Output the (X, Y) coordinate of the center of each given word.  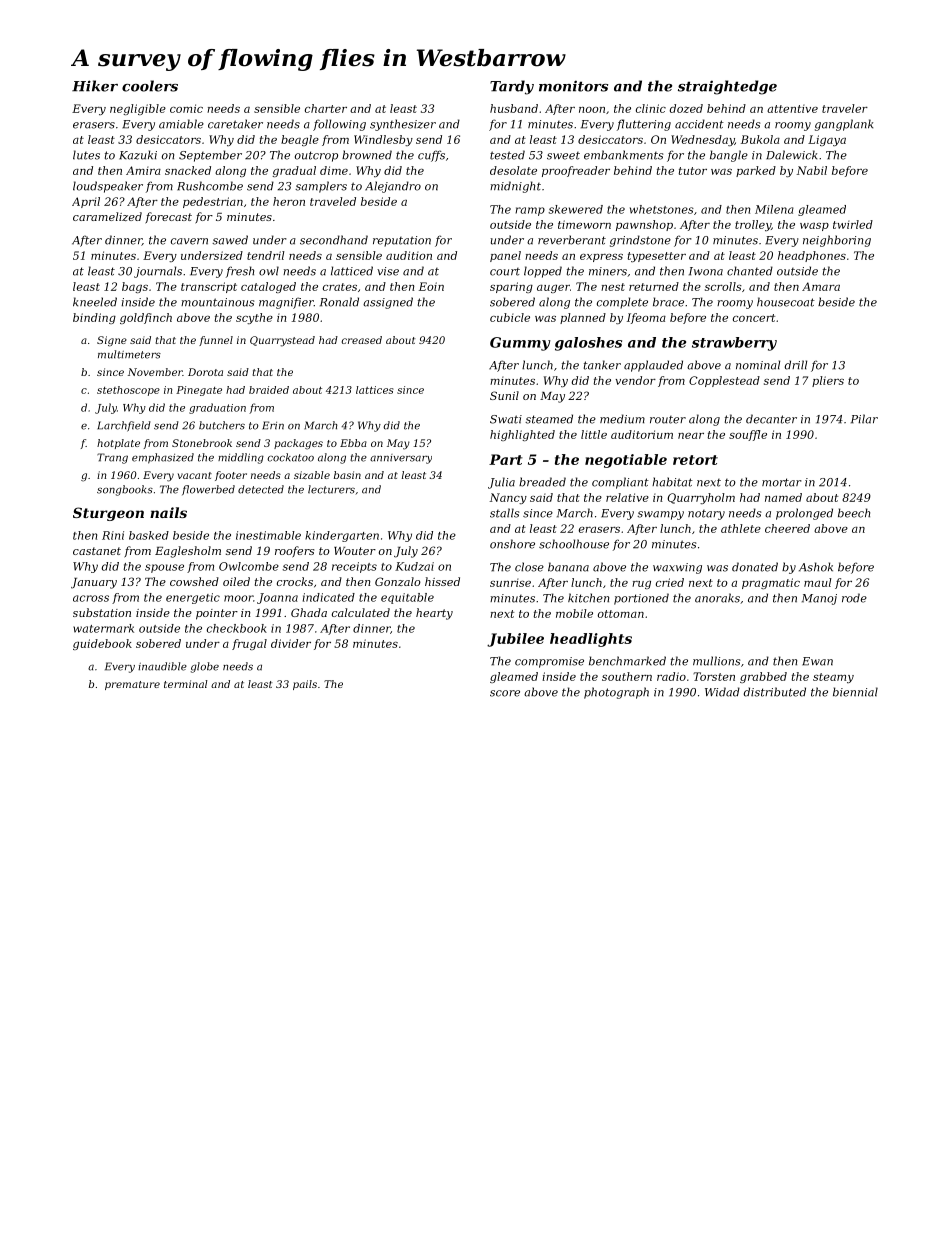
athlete (741, 528)
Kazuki (138, 155)
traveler (845, 108)
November (155, 372)
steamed (549, 419)
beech (854, 513)
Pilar (864, 419)
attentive (792, 109)
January (94, 583)
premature (132, 685)
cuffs (431, 156)
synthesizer (403, 125)
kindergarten (342, 536)
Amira (143, 170)
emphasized (163, 458)
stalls (504, 513)
